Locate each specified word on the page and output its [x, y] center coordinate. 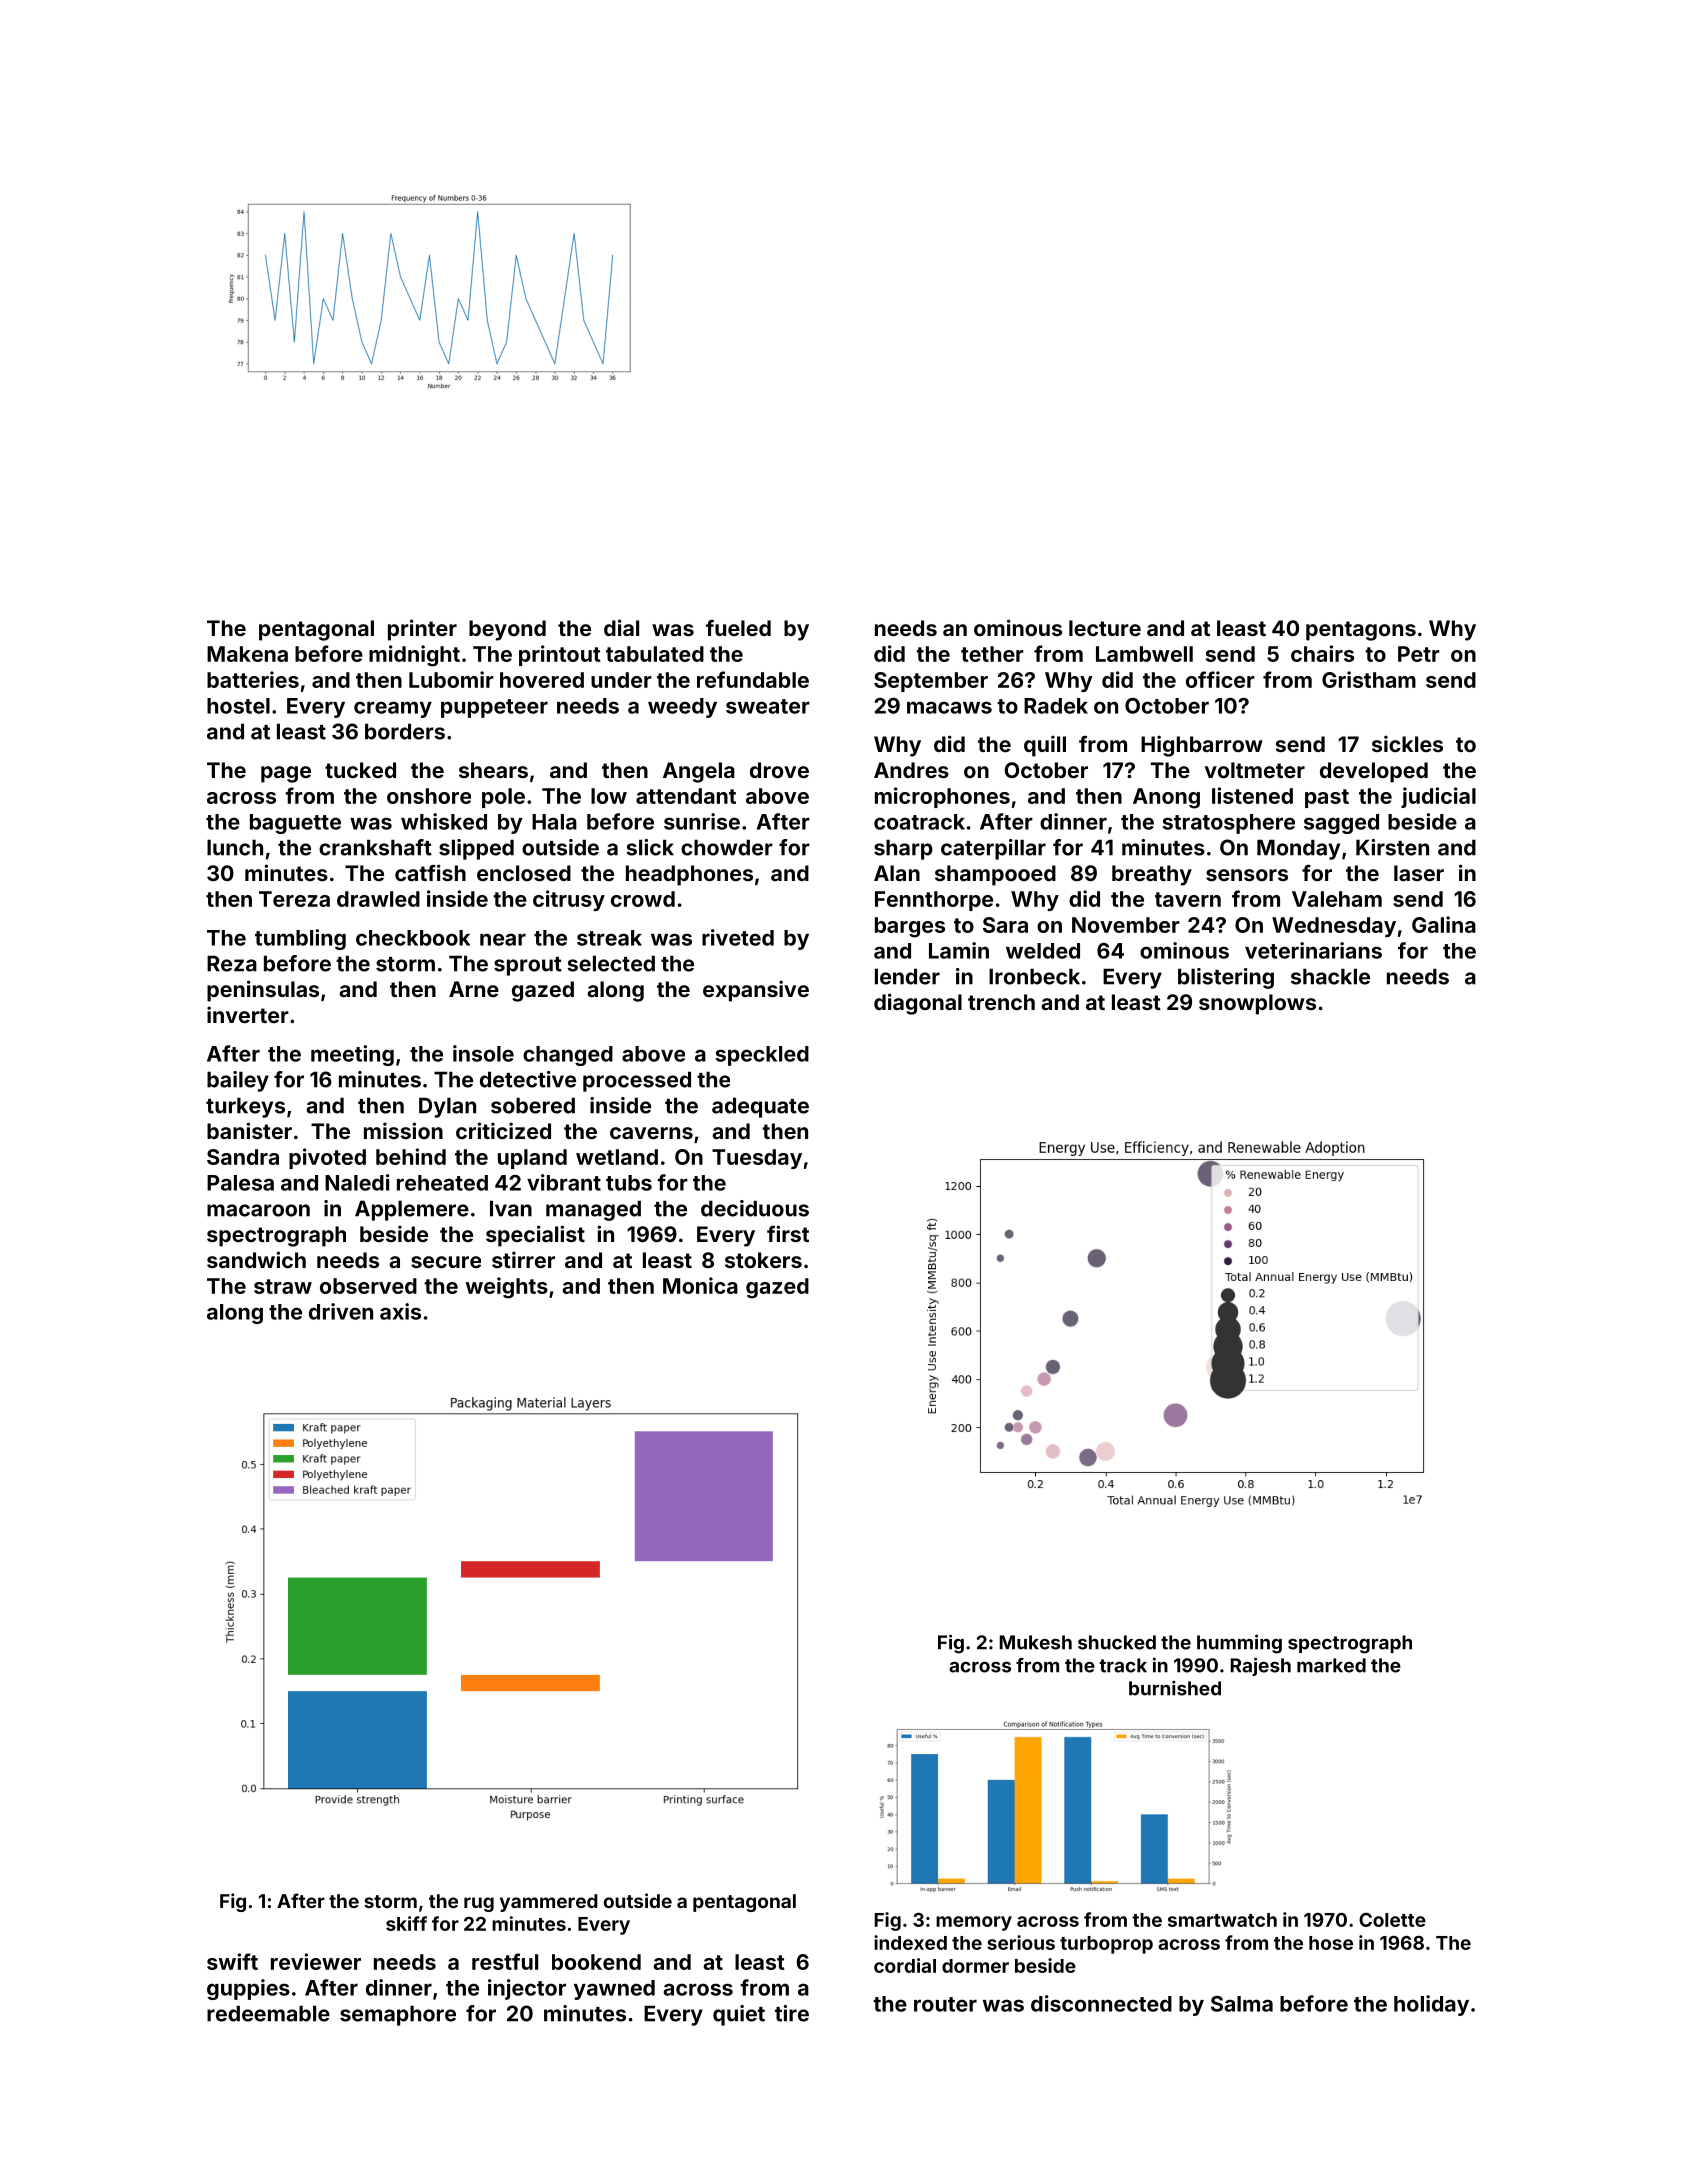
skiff [406, 1923]
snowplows [1257, 1004]
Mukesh [1035, 1642]
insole [483, 1053]
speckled [762, 1056]
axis [400, 1311]
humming [1239, 1644]
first [788, 1233]
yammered [549, 1903]
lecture [1105, 628]
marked [1331, 1665]
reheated [442, 1183]
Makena [247, 654]
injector [527, 1989]
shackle [1330, 976]
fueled [738, 628]
